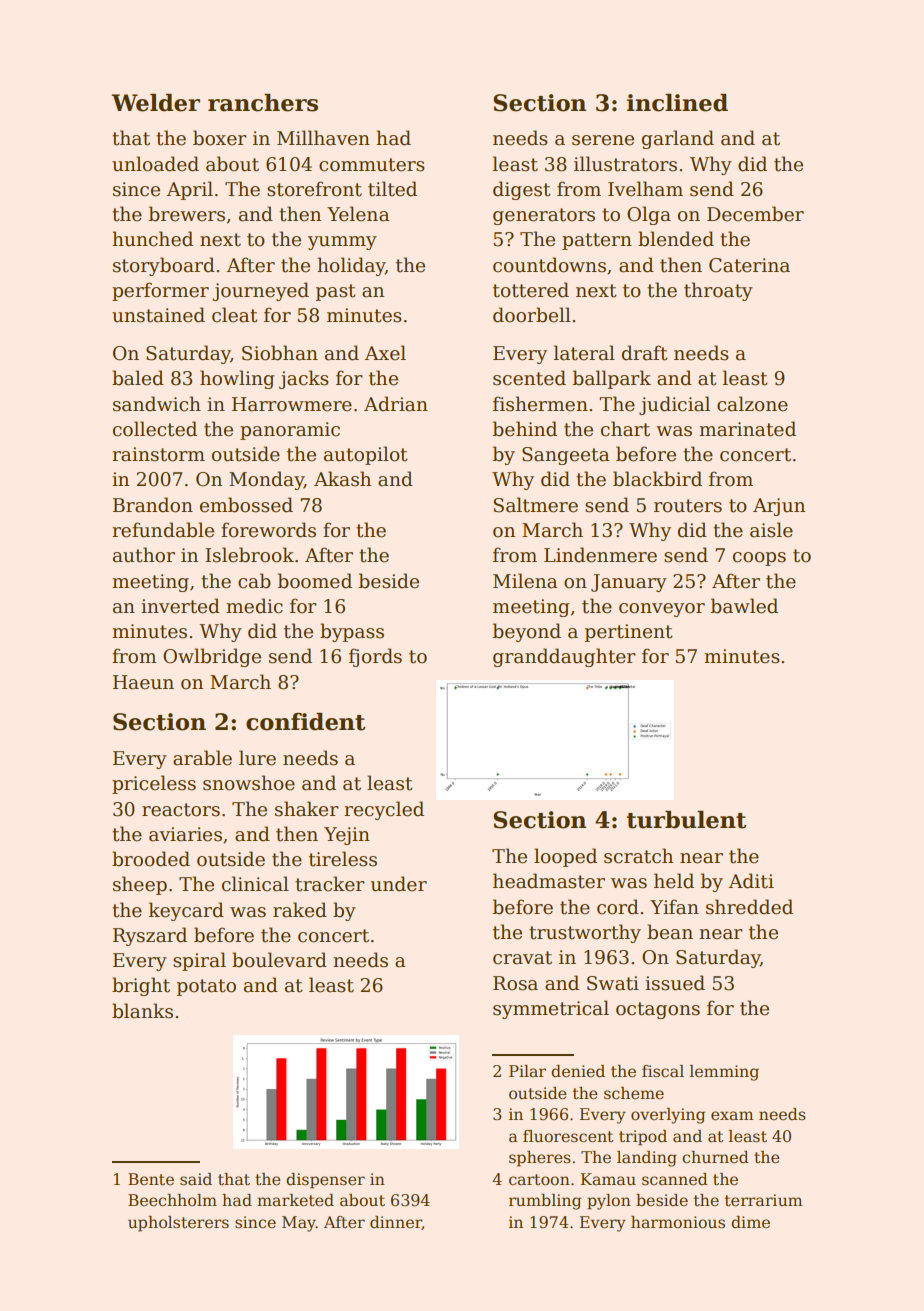 The height and width of the screenshot is (1311, 924). What do you see at coordinates (342, 479) in the screenshot?
I see `Akash` at bounding box center [342, 479].
